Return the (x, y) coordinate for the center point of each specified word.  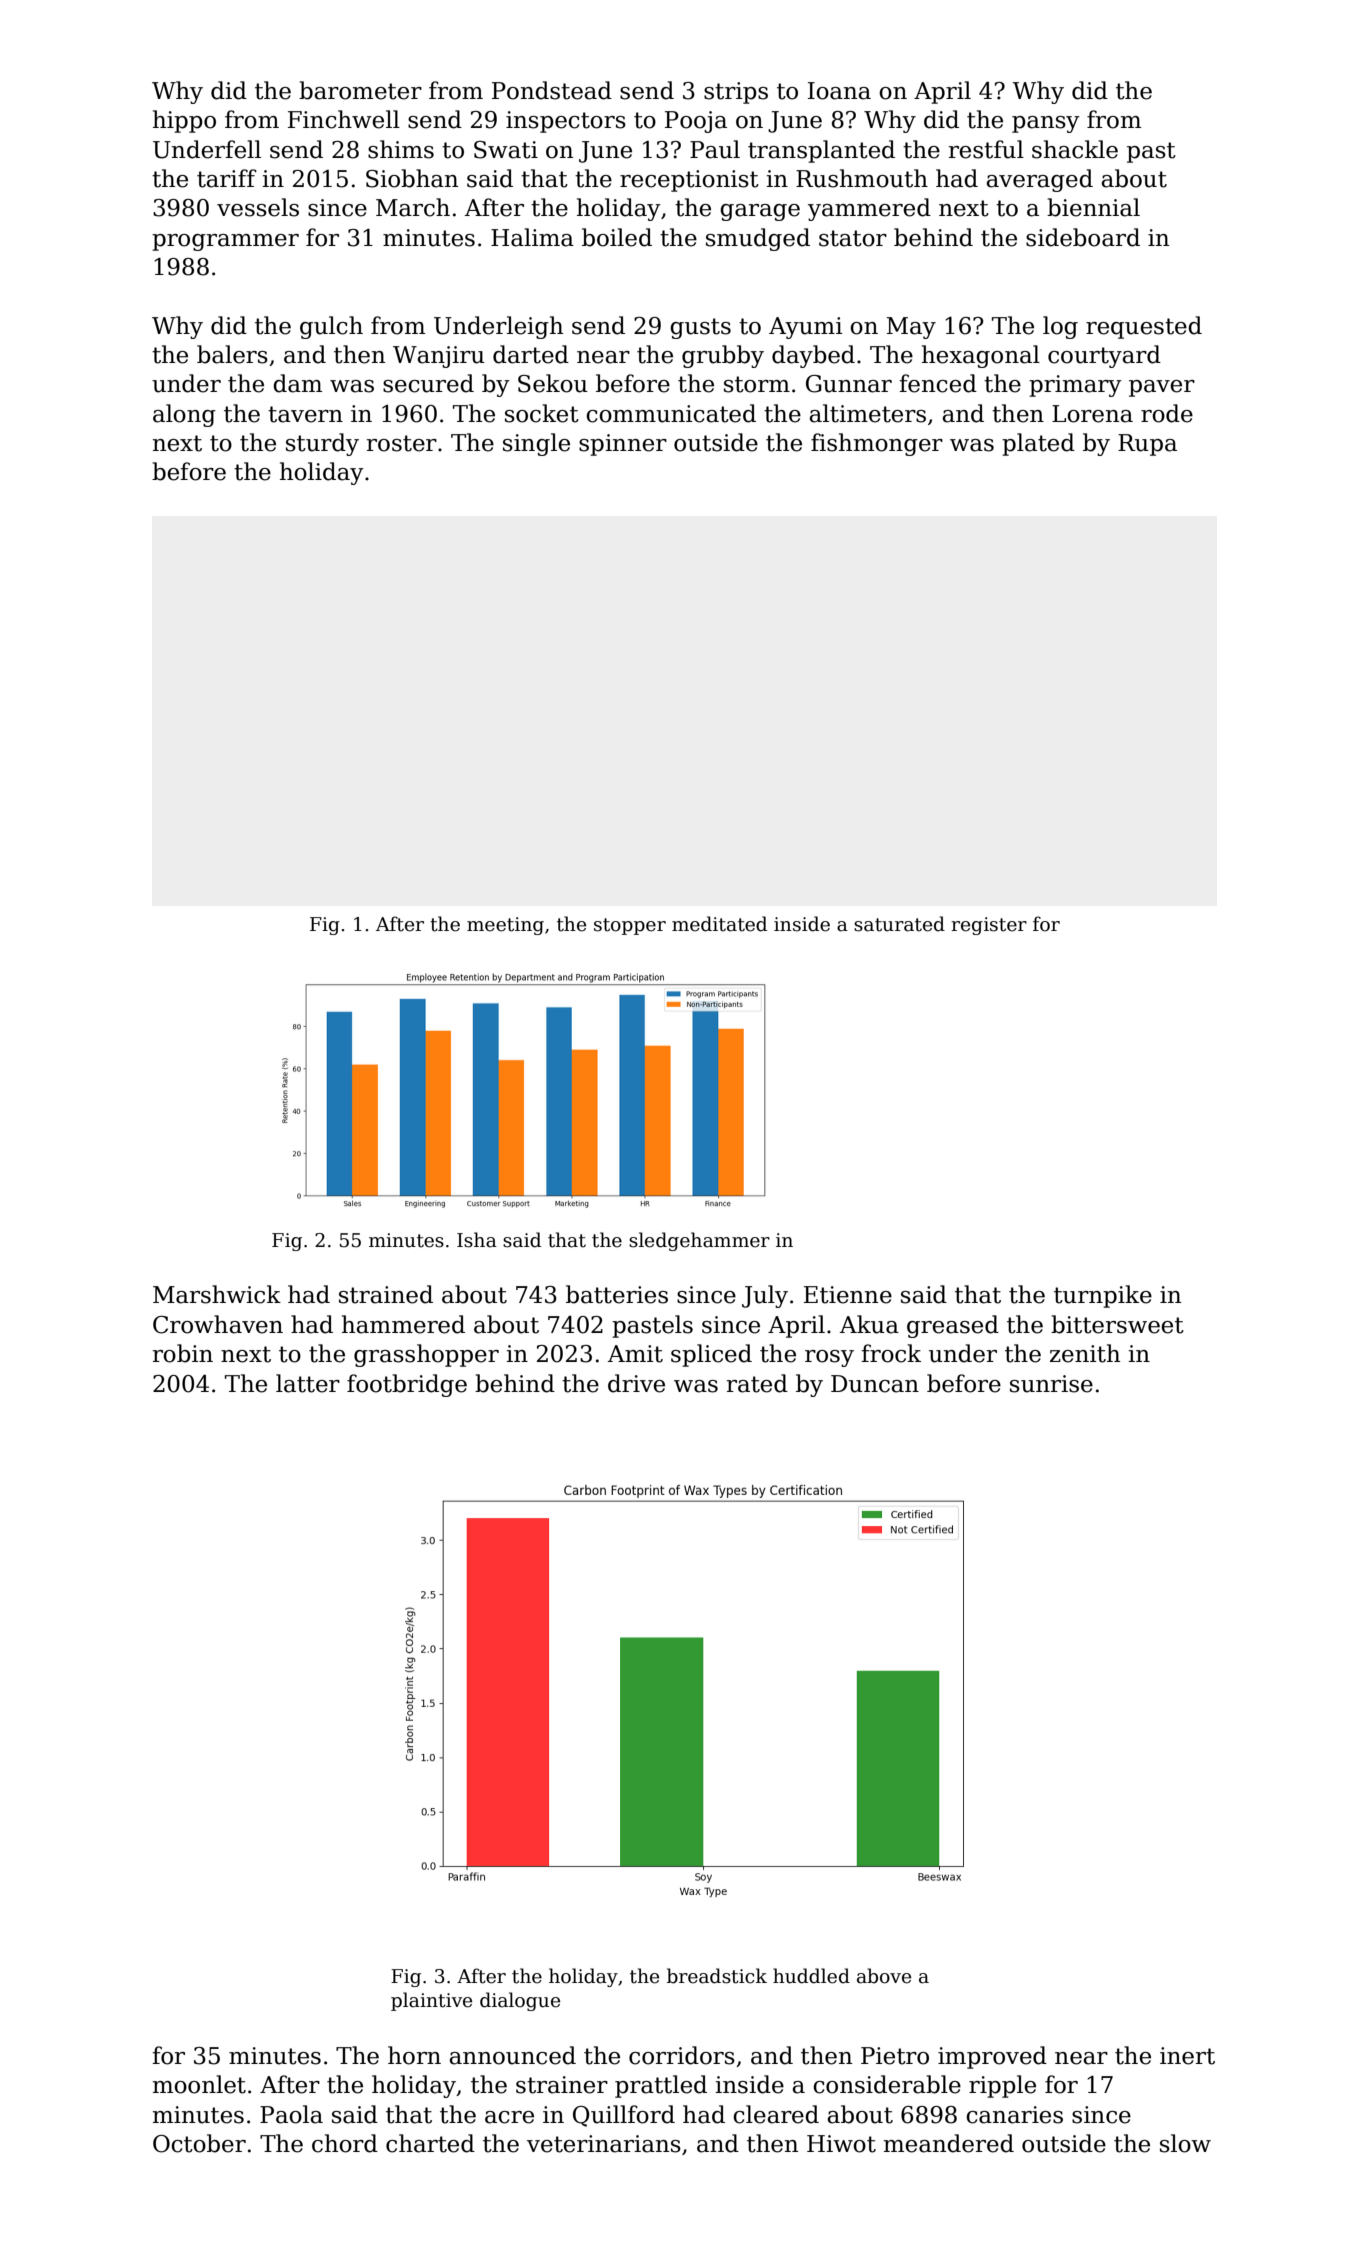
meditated (719, 924)
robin (183, 1353)
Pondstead (552, 90)
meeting (505, 926)
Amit (635, 1354)
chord (345, 2143)
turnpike (1103, 1296)
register (989, 926)
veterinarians (604, 2144)
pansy (1046, 124)
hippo (184, 121)
